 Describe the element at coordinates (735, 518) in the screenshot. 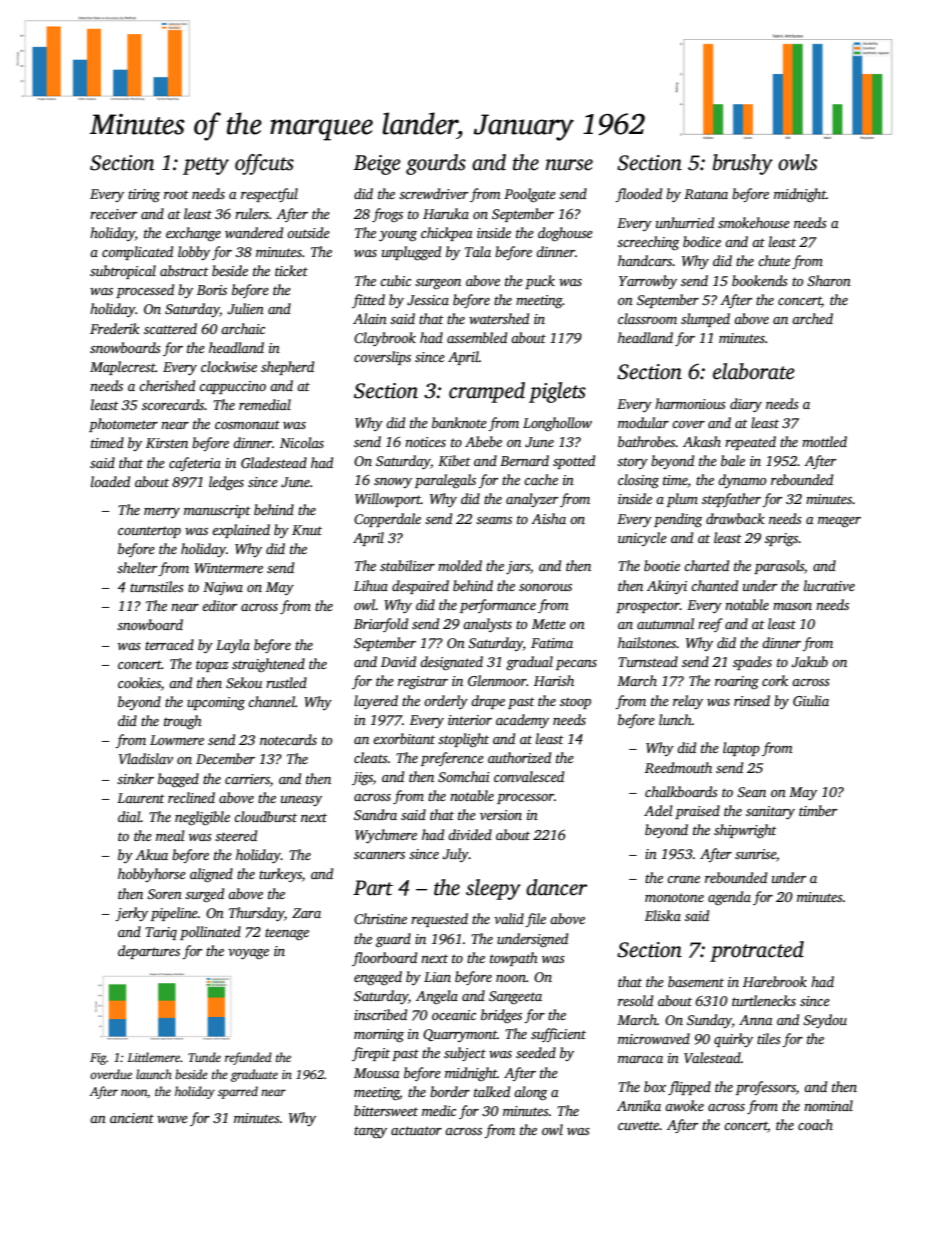

I see `drawback` at that location.
